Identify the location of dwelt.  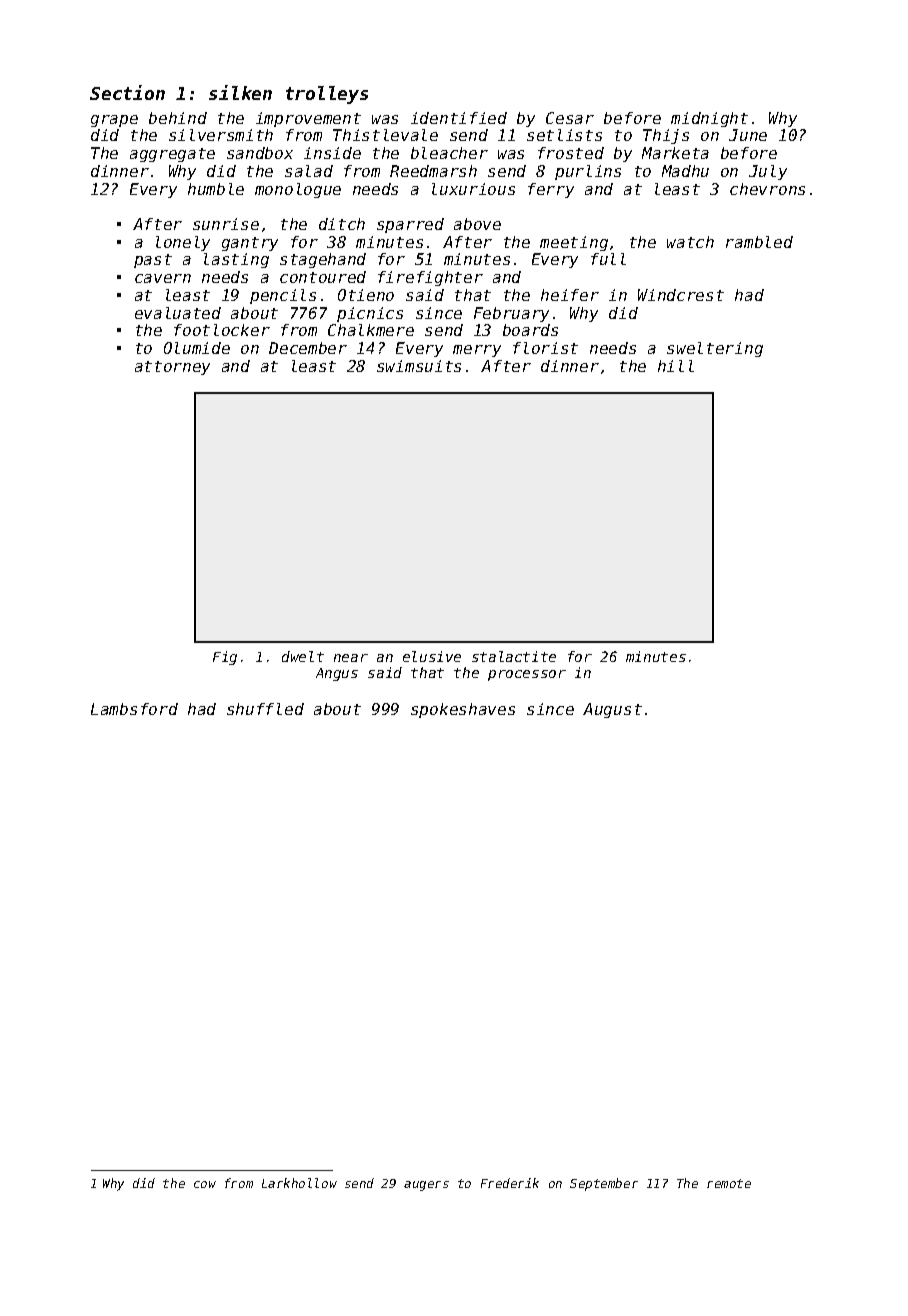
(303, 656).
